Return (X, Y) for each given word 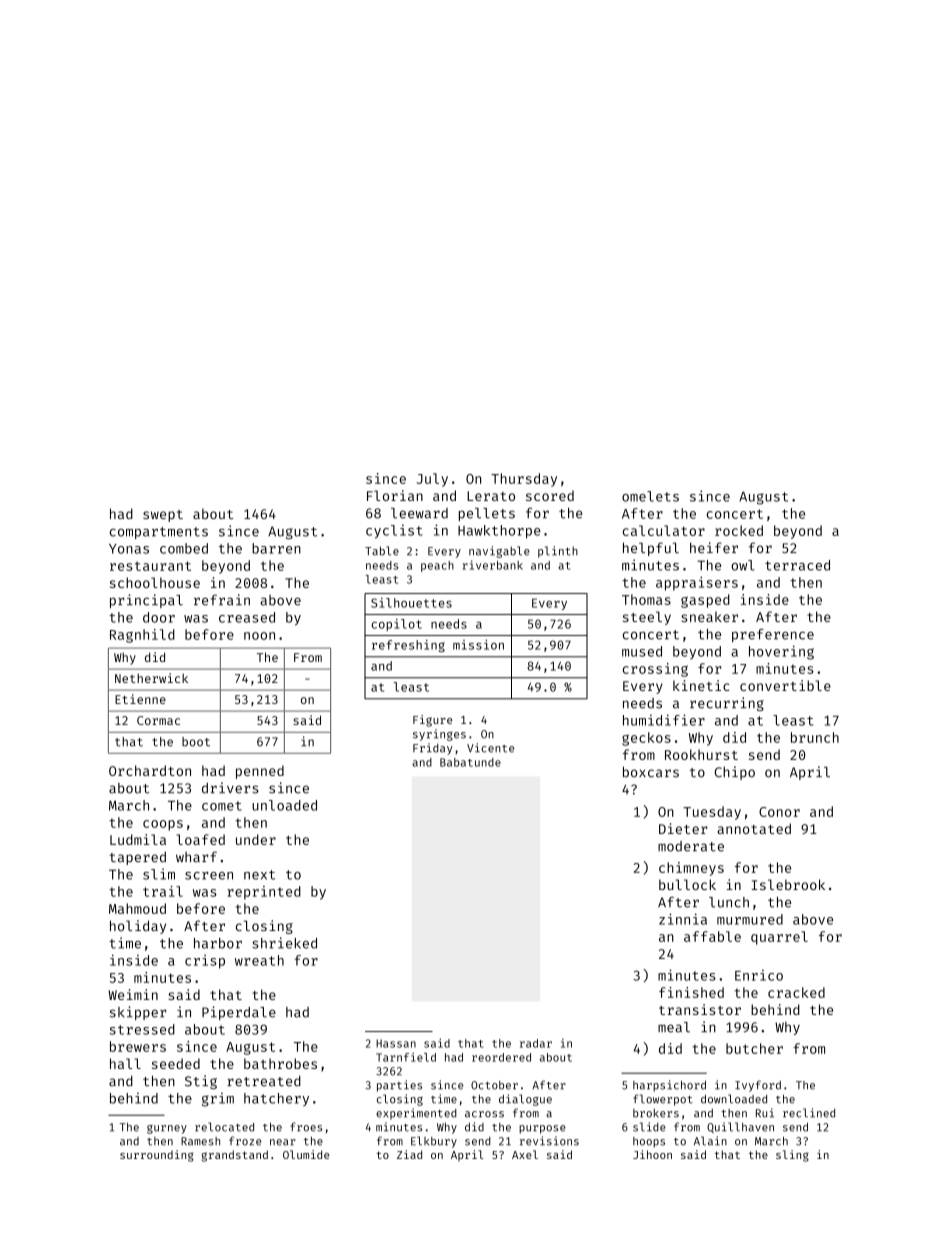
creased (247, 617)
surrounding (157, 1156)
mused (642, 651)
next (259, 875)
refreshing (408, 646)
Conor (779, 812)
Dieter (683, 828)
